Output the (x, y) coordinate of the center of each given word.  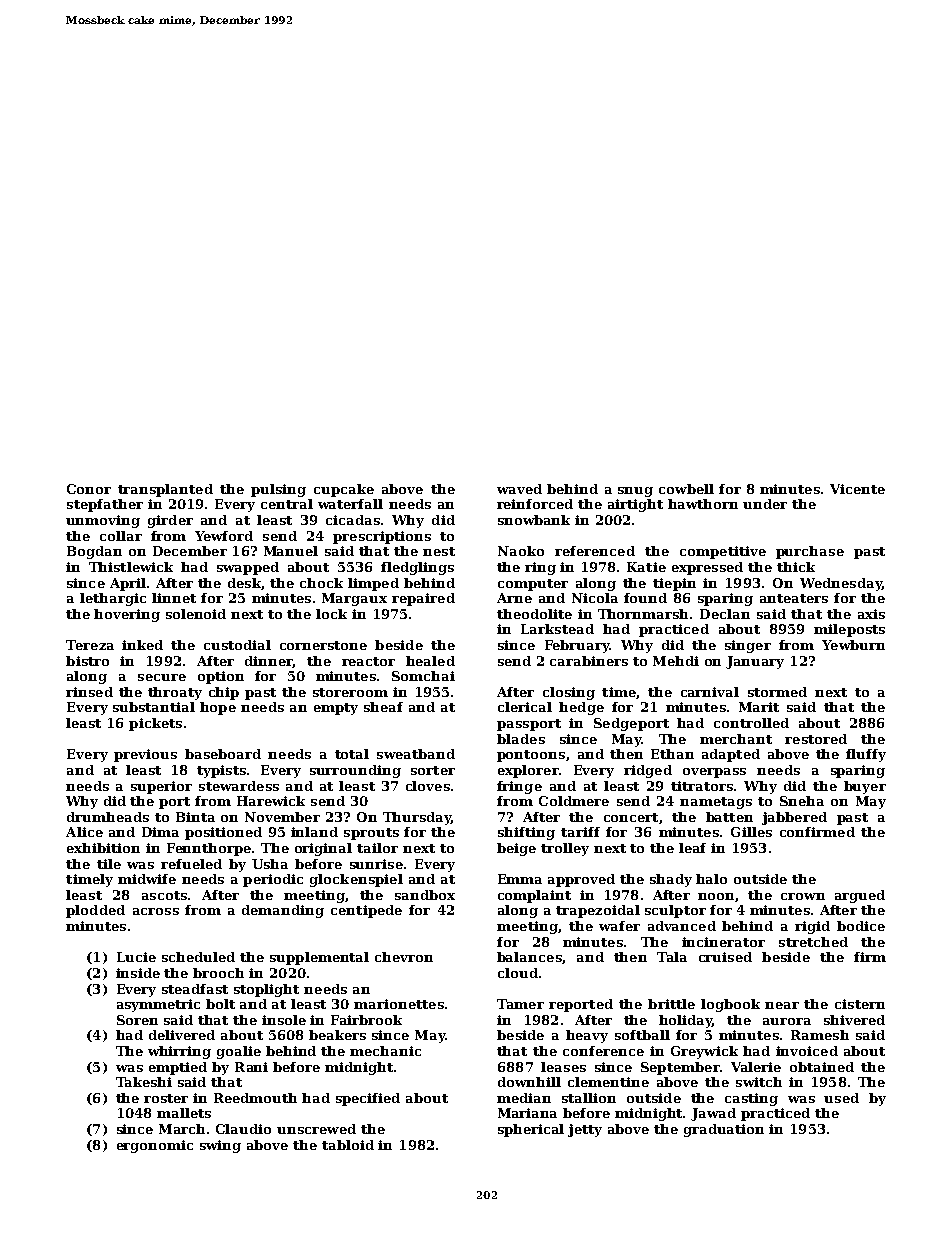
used (841, 1098)
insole (284, 1020)
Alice (84, 832)
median (524, 1098)
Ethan (672, 754)
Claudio (243, 1129)
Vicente (857, 489)
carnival (710, 692)
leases (563, 1067)
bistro (87, 661)
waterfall (350, 504)
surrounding (355, 771)
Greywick (704, 1052)
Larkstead (557, 629)
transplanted (165, 490)
